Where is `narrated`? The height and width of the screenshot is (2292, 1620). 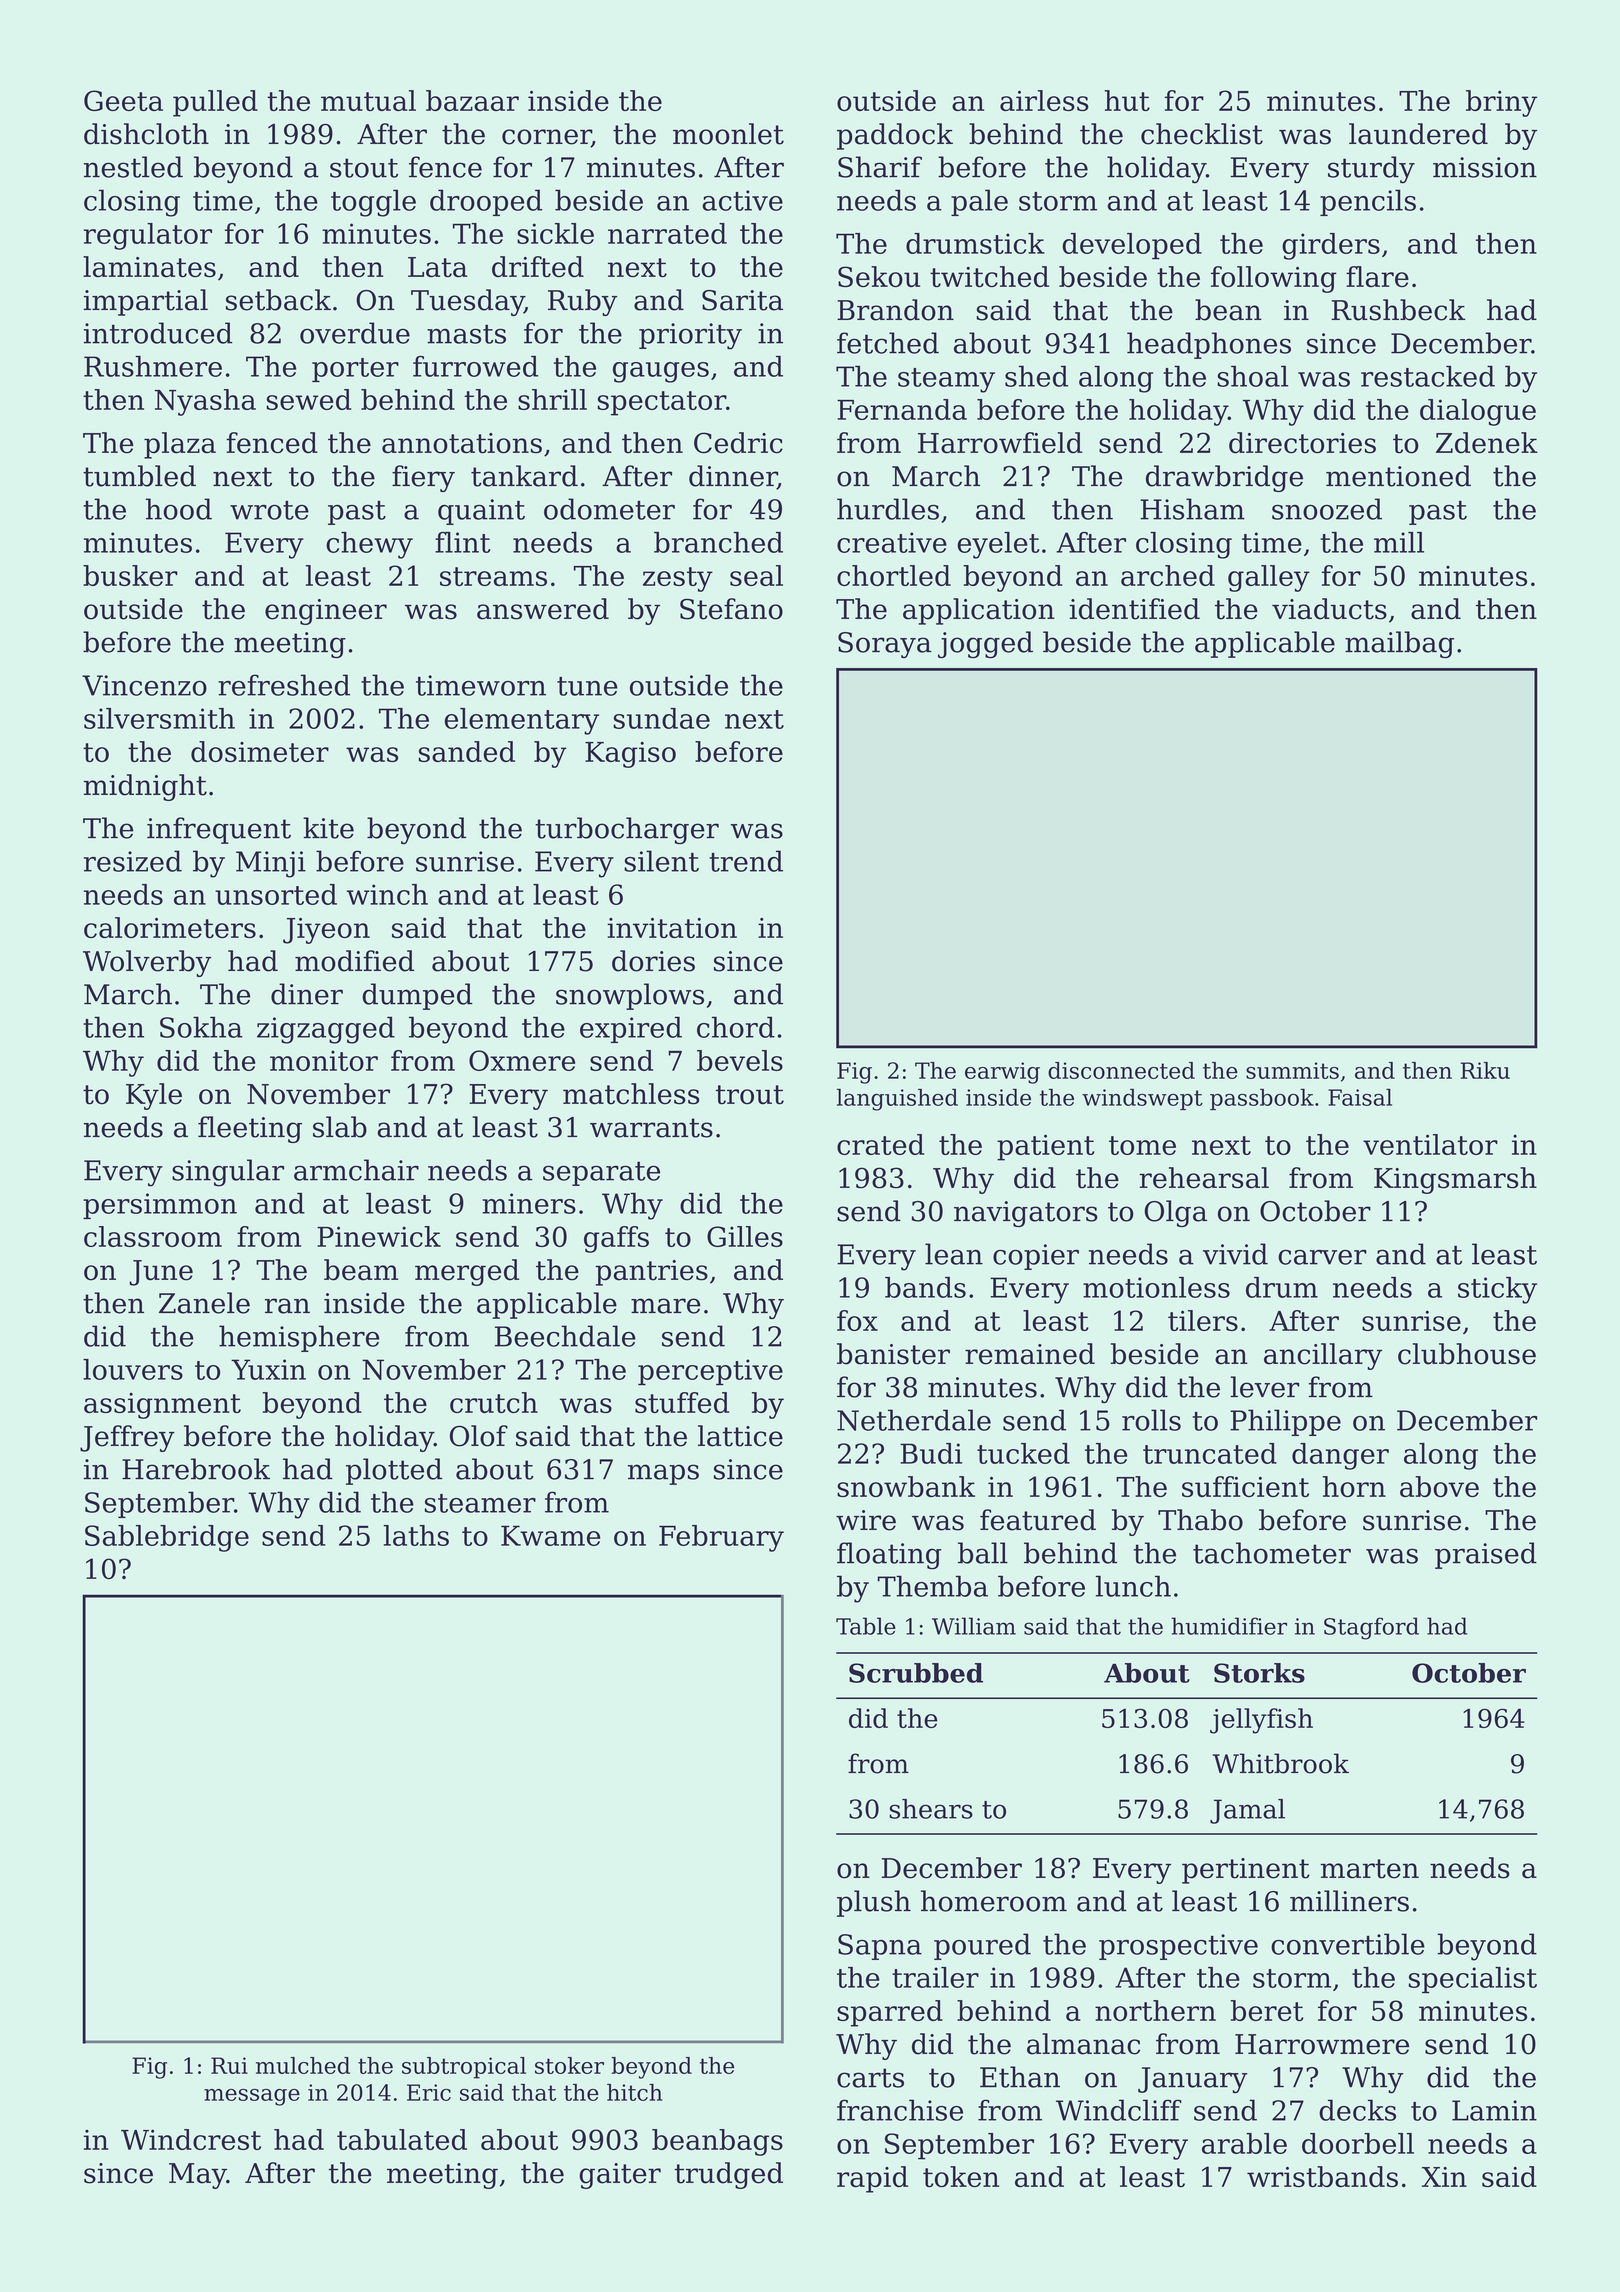 narrated is located at coordinates (667, 233).
